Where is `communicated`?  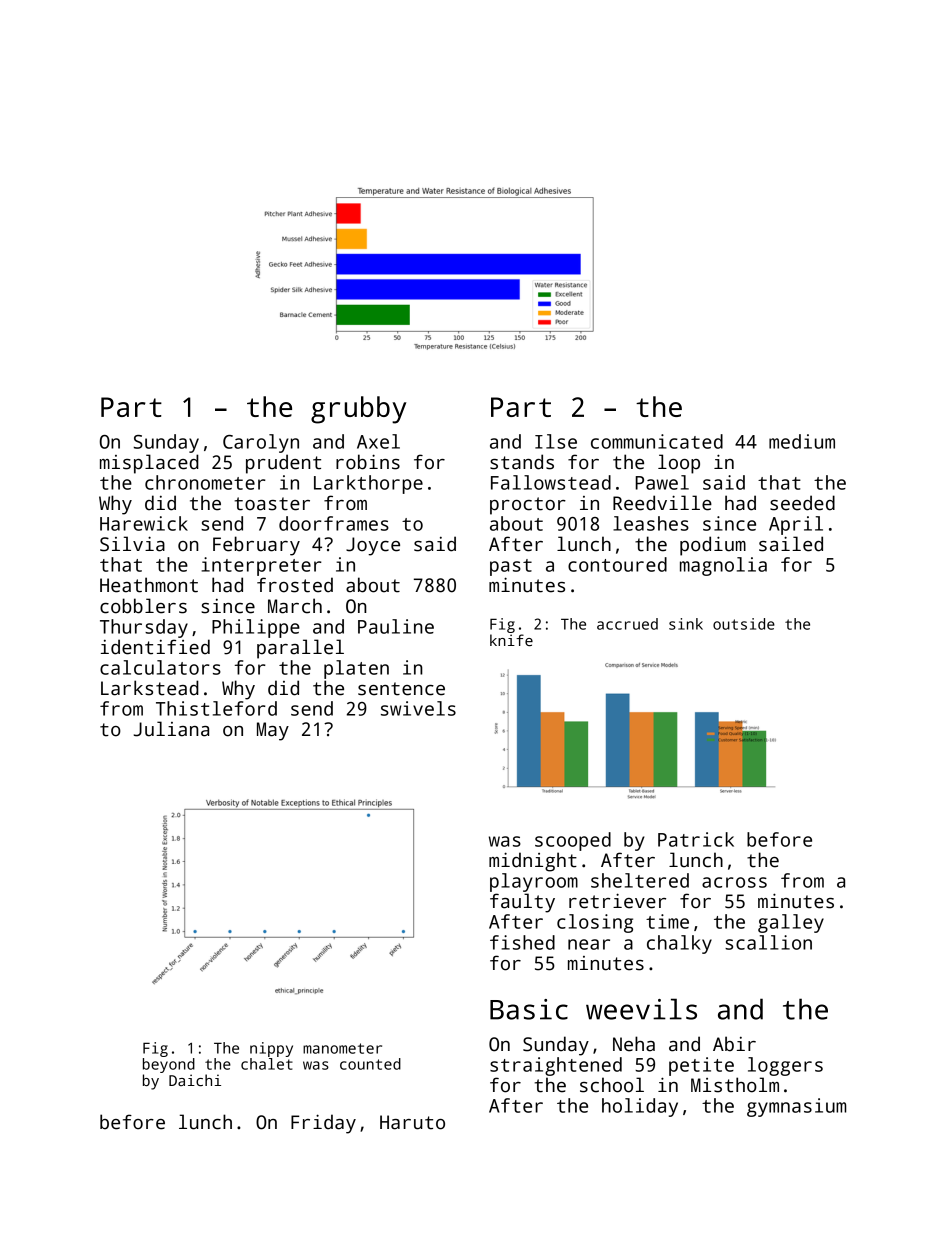
communicated is located at coordinates (657, 441).
